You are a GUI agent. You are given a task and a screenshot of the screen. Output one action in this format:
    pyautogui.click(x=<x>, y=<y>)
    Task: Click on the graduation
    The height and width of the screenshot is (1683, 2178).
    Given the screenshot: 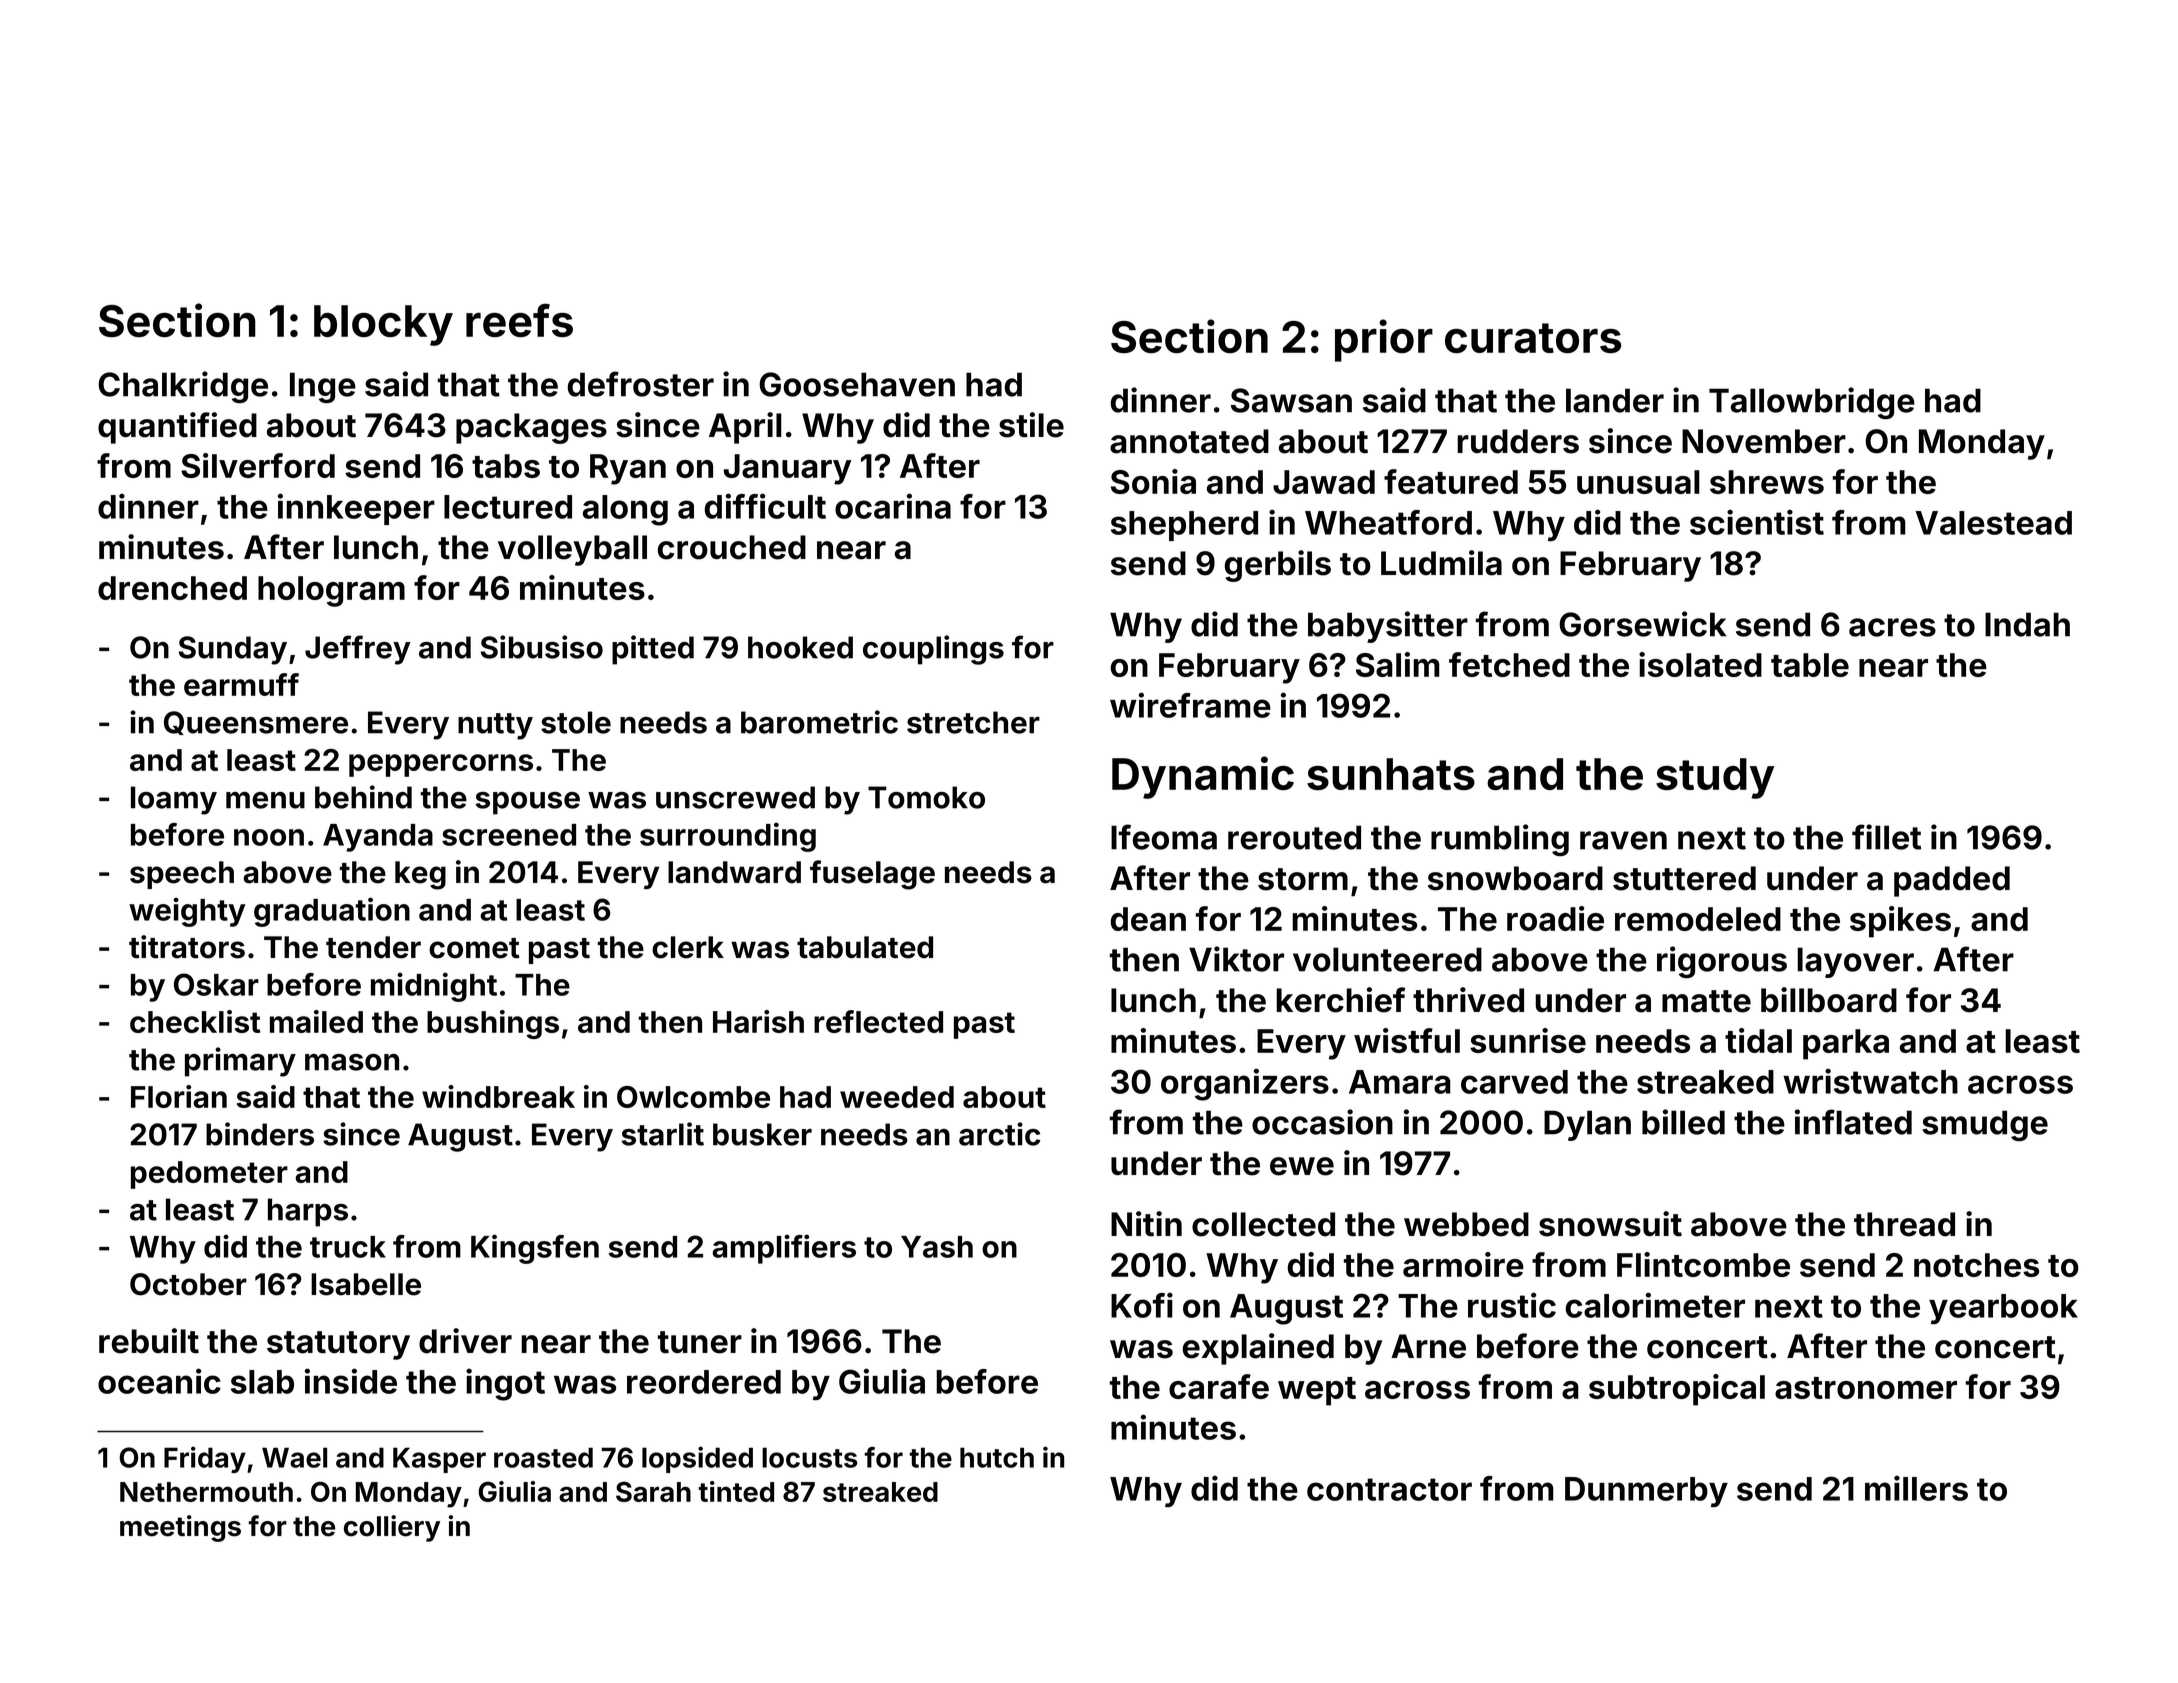 What is the action you would take?
    pyautogui.click(x=332, y=912)
